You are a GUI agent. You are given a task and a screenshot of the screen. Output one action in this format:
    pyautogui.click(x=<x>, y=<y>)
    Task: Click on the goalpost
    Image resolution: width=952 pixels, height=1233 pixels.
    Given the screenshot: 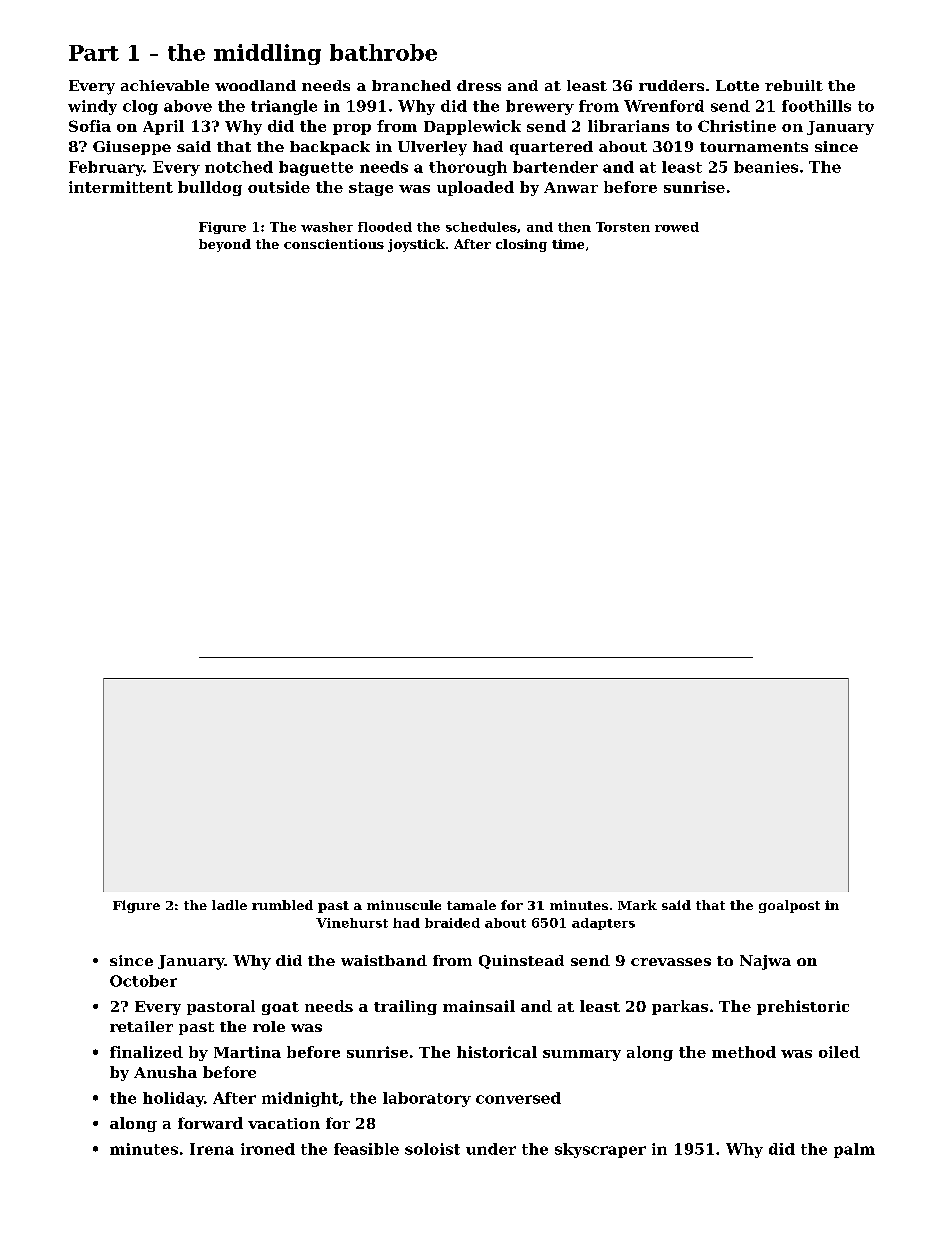 What is the action you would take?
    pyautogui.click(x=789, y=906)
